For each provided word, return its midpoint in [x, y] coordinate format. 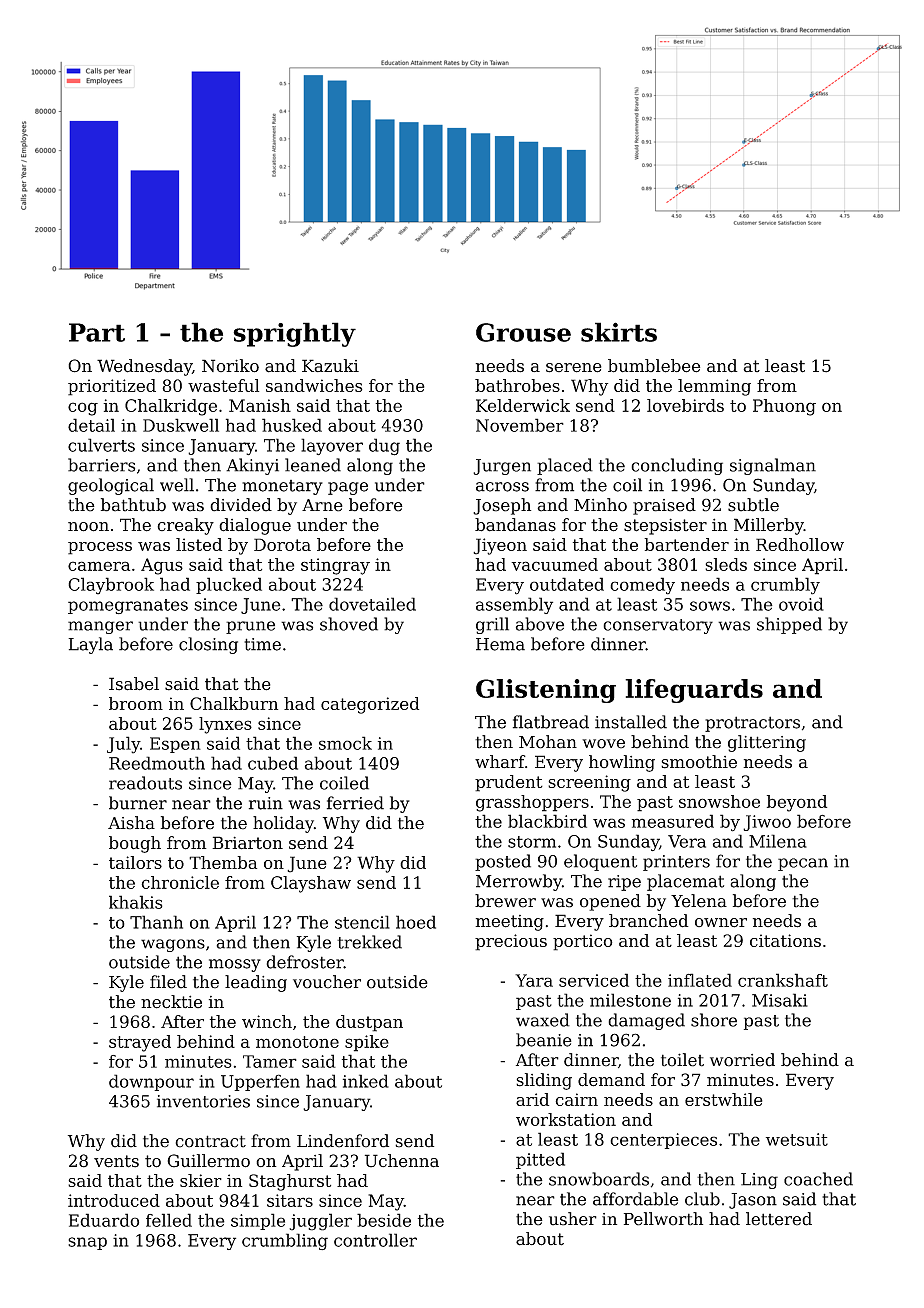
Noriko [230, 366]
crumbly [785, 586]
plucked [229, 585]
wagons [173, 945]
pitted [540, 1160]
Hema [500, 644]
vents [116, 1161]
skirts [619, 332]
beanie [544, 1040]
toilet [682, 1060]
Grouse [523, 332]
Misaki [780, 1000]
